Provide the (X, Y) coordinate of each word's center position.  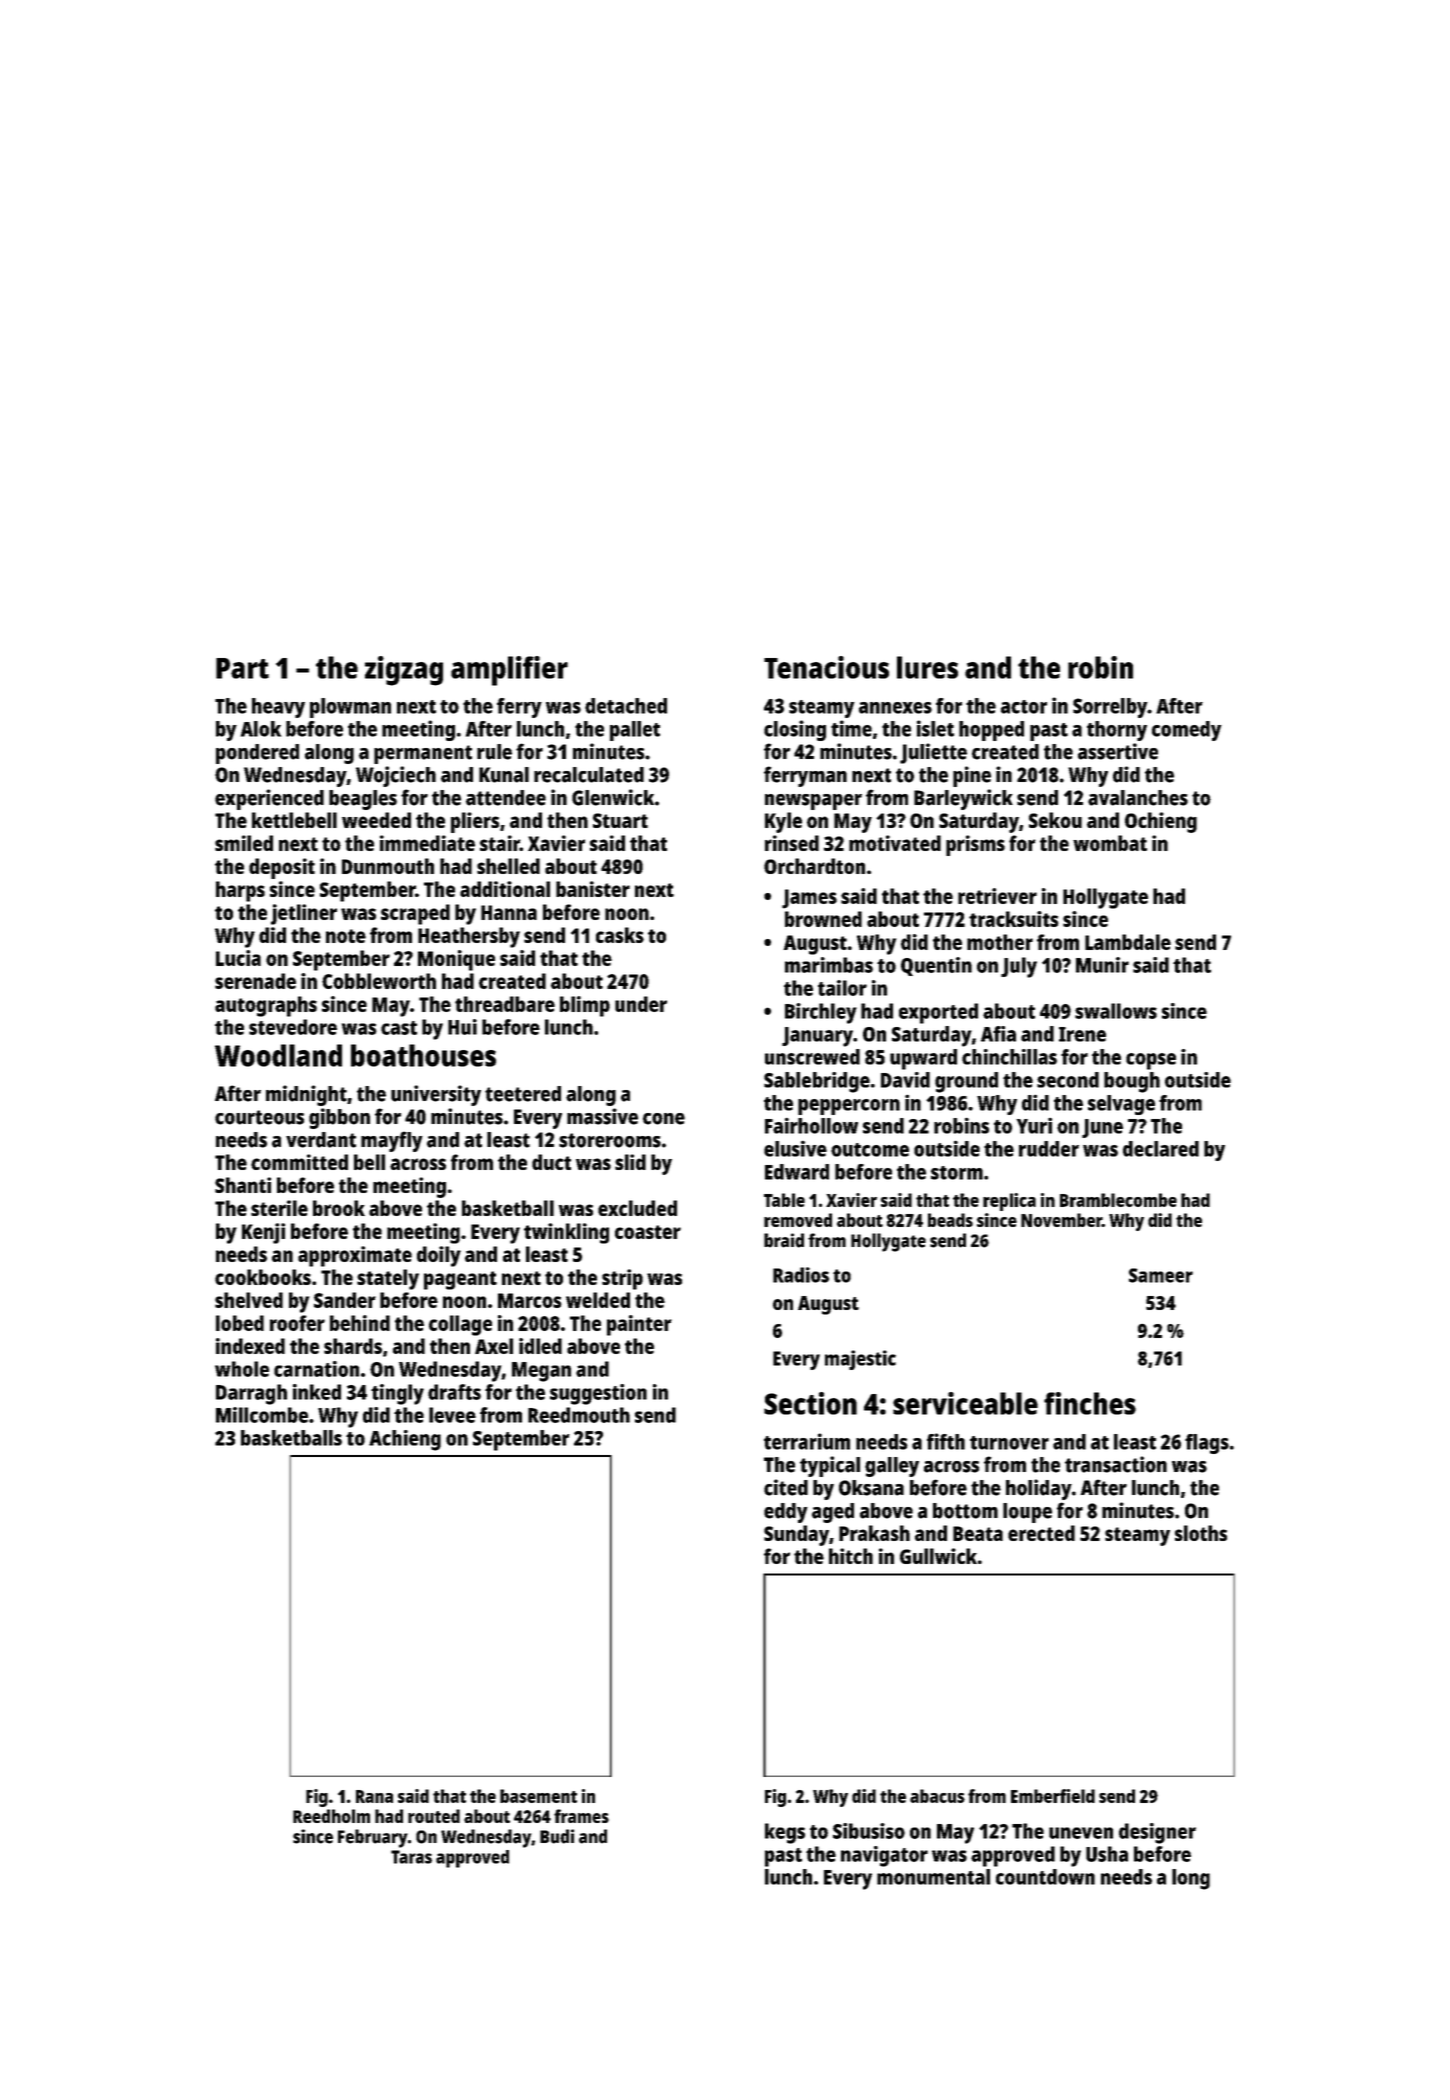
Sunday (796, 1535)
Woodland (278, 1055)
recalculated (589, 775)
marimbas (829, 965)
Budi (557, 1836)
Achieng (405, 1440)
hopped (991, 731)
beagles (363, 800)
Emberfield (1053, 1796)
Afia (998, 1034)
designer (1157, 1833)
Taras (411, 1857)
